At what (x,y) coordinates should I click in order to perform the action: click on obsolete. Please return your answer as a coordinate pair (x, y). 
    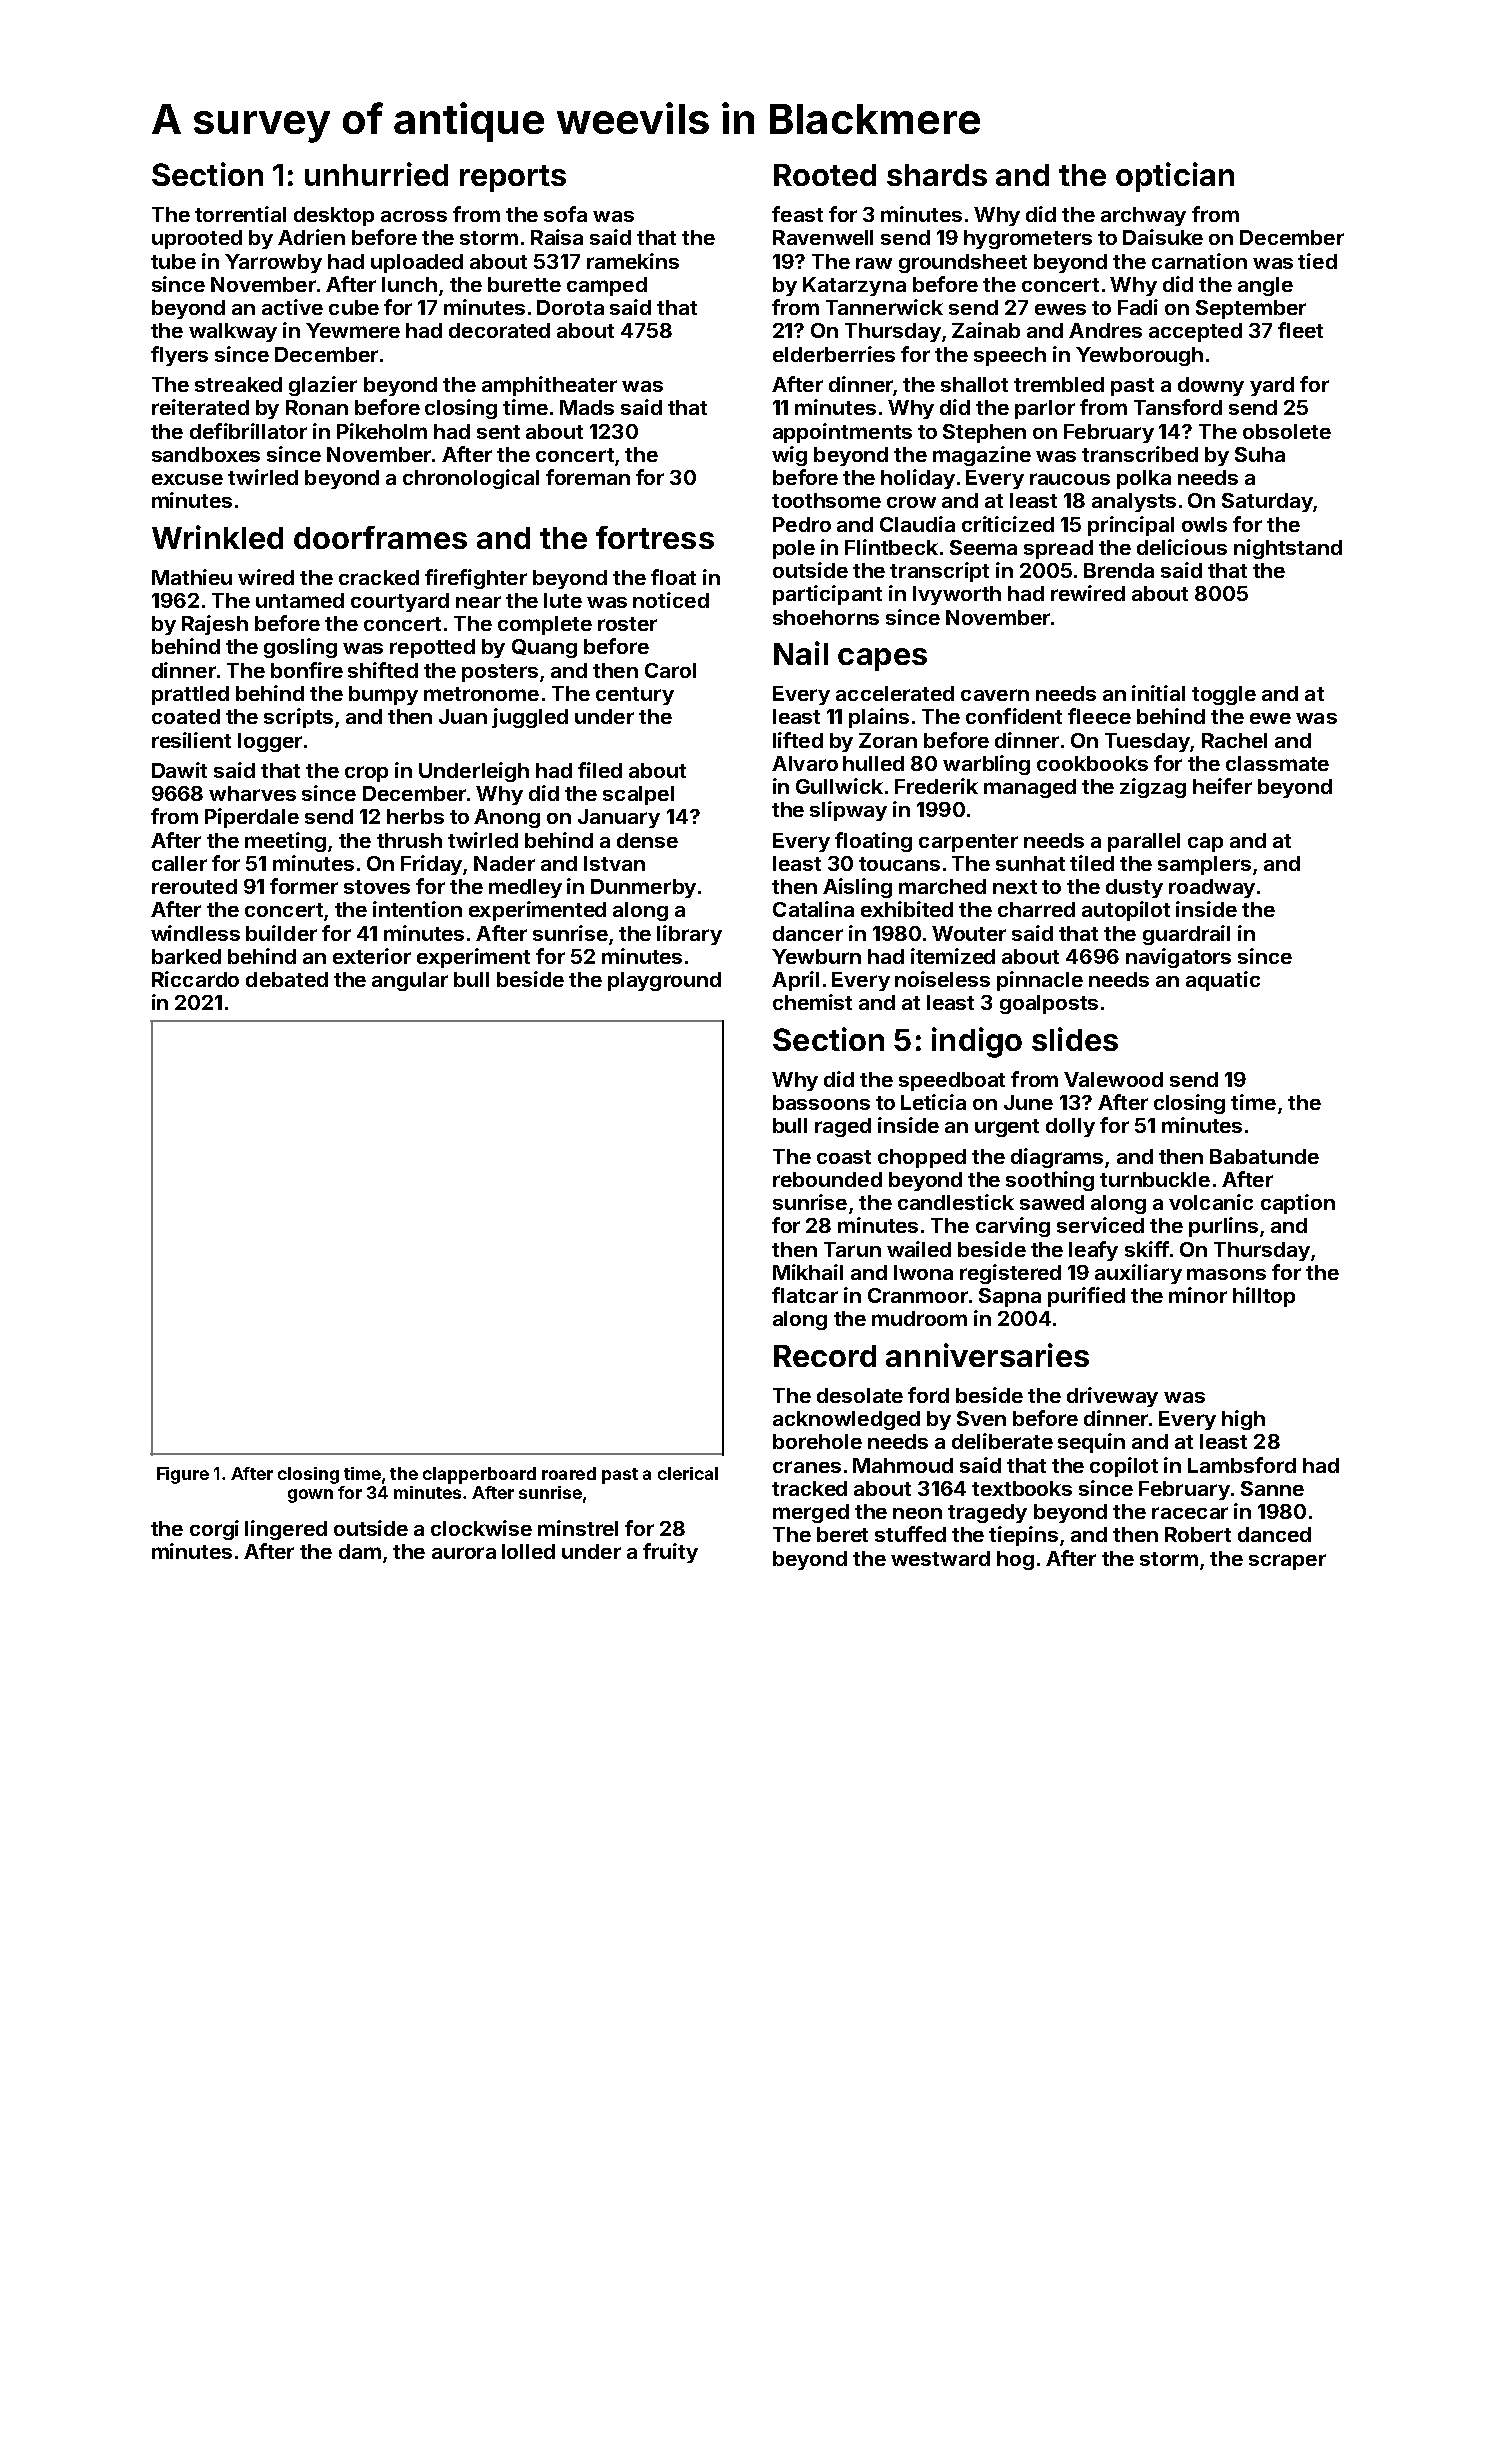
    Looking at the image, I should click on (1287, 431).
